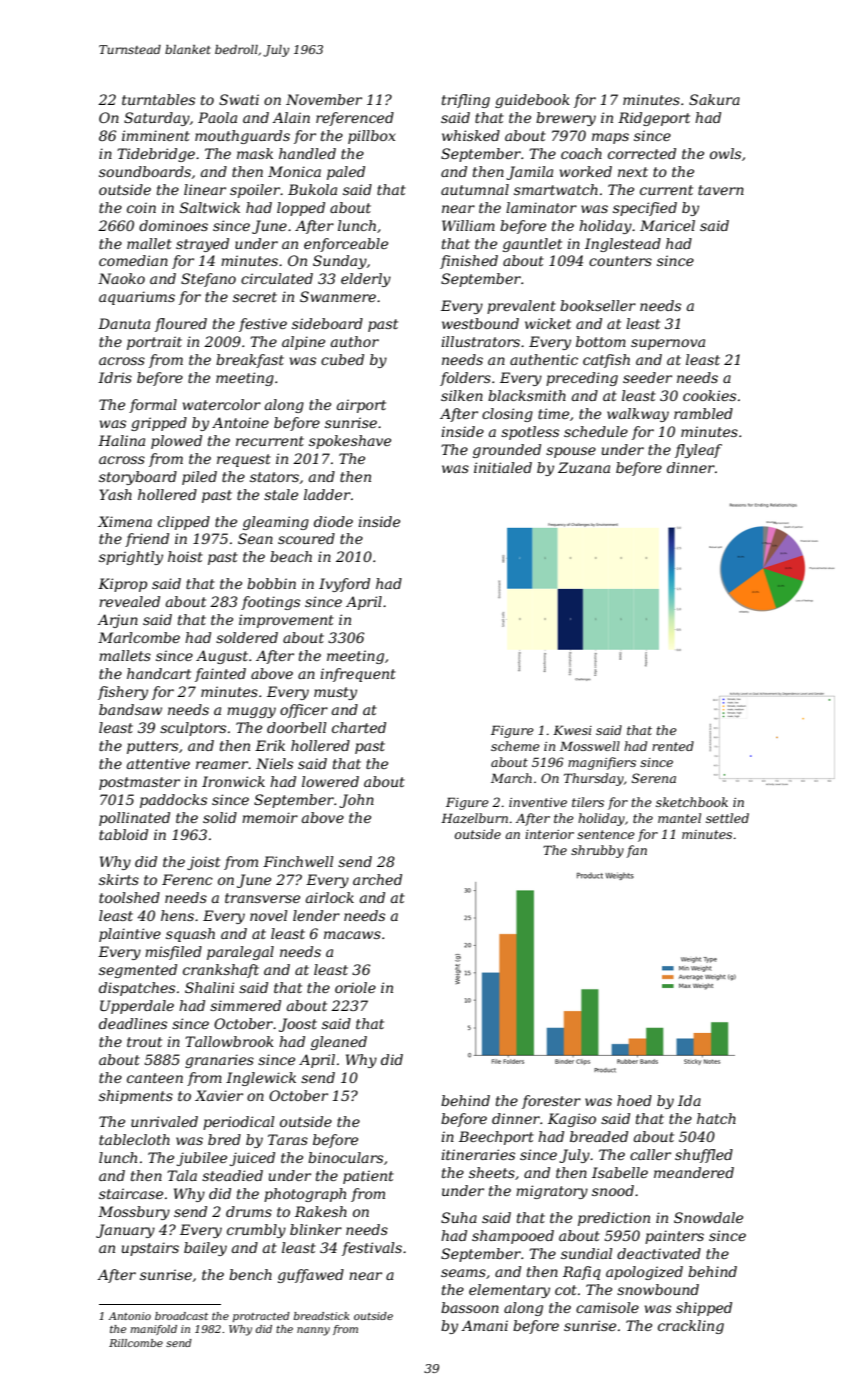 The width and height of the document is (849, 1400). I want to click on bookseller, so click(598, 305).
